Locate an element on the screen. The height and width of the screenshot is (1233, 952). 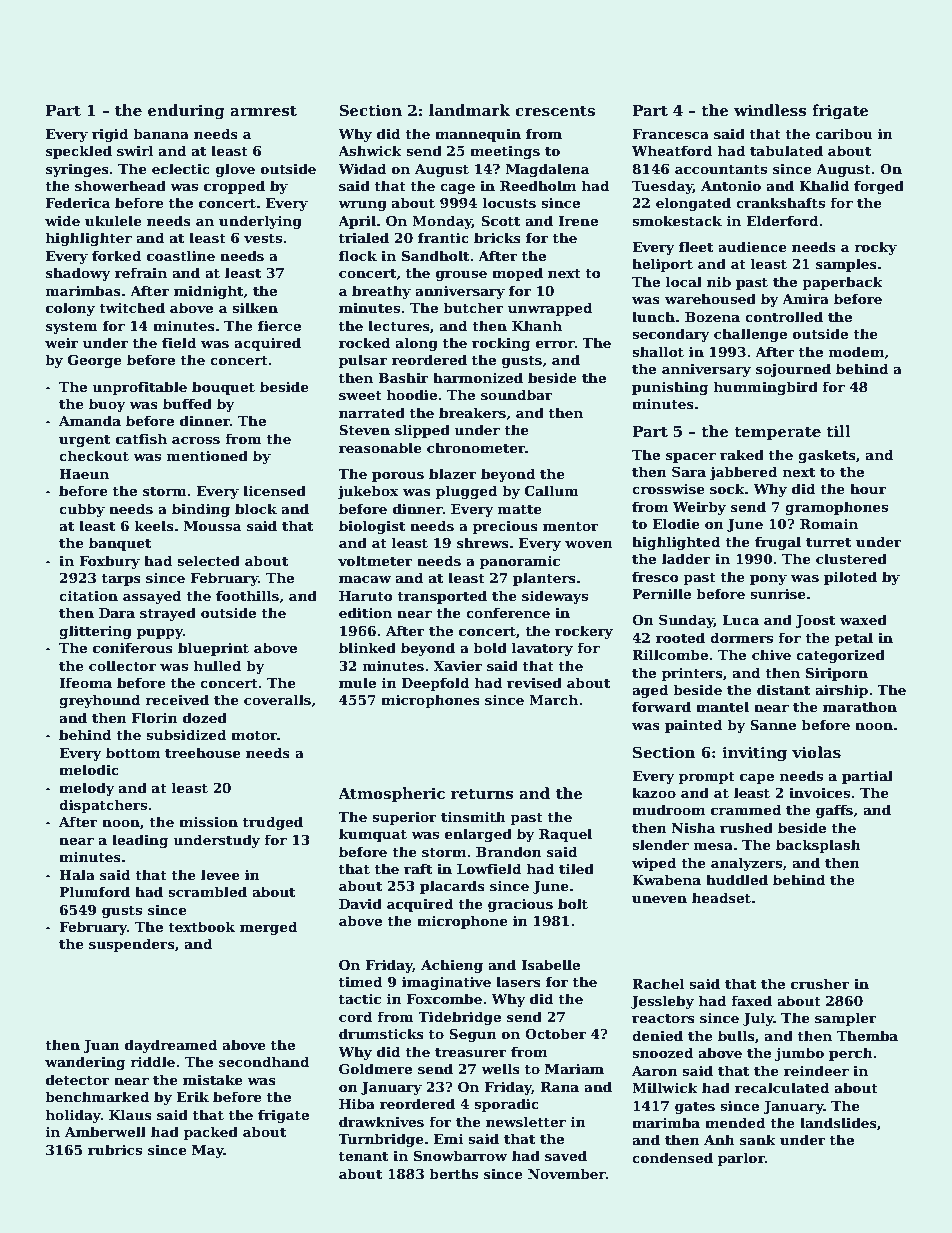
twitched is located at coordinates (132, 307).
